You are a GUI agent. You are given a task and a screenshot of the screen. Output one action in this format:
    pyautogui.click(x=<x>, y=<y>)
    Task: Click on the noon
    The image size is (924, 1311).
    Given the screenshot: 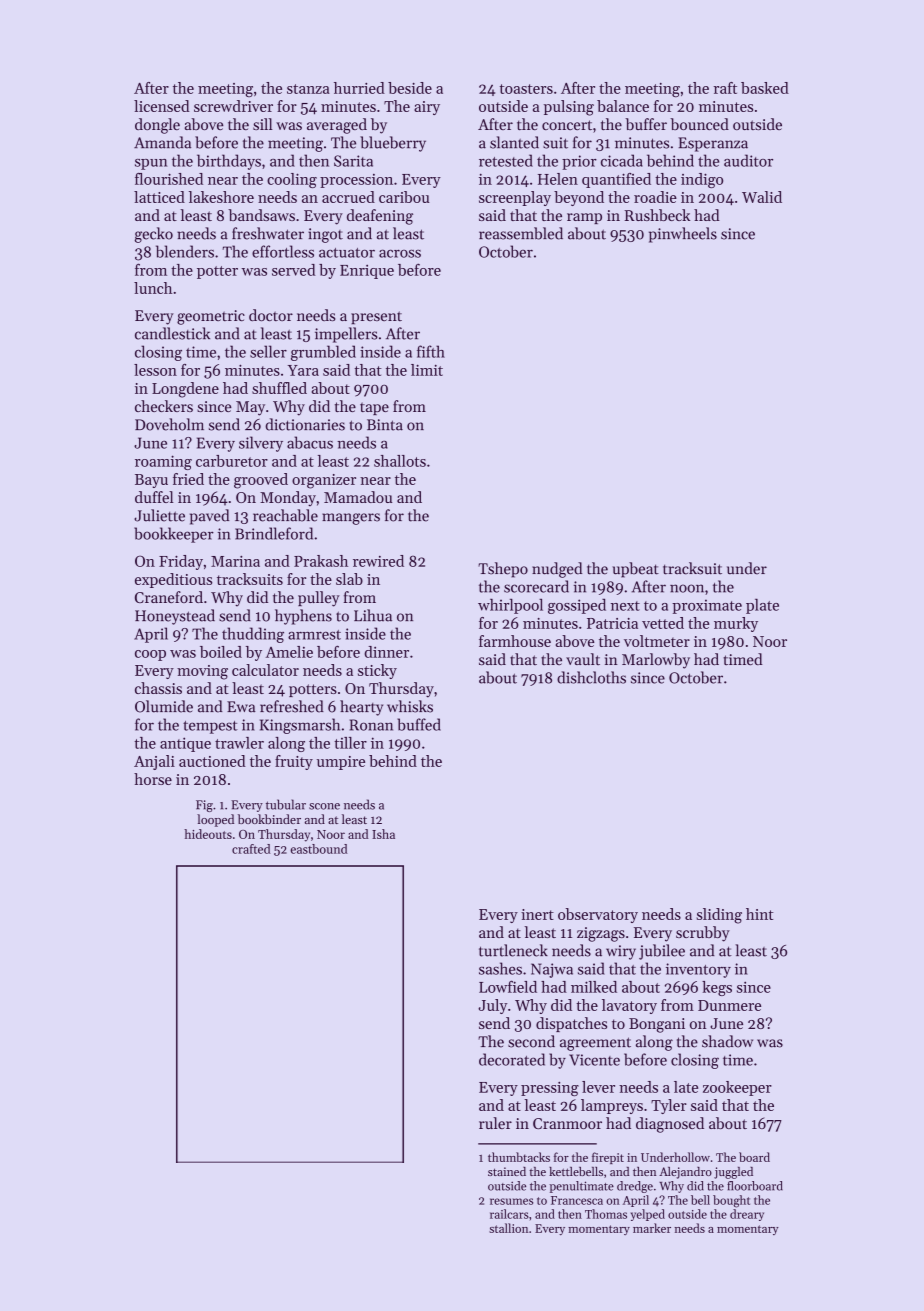 What is the action you would take?
    pyautogui.click(x=687, y=588)
